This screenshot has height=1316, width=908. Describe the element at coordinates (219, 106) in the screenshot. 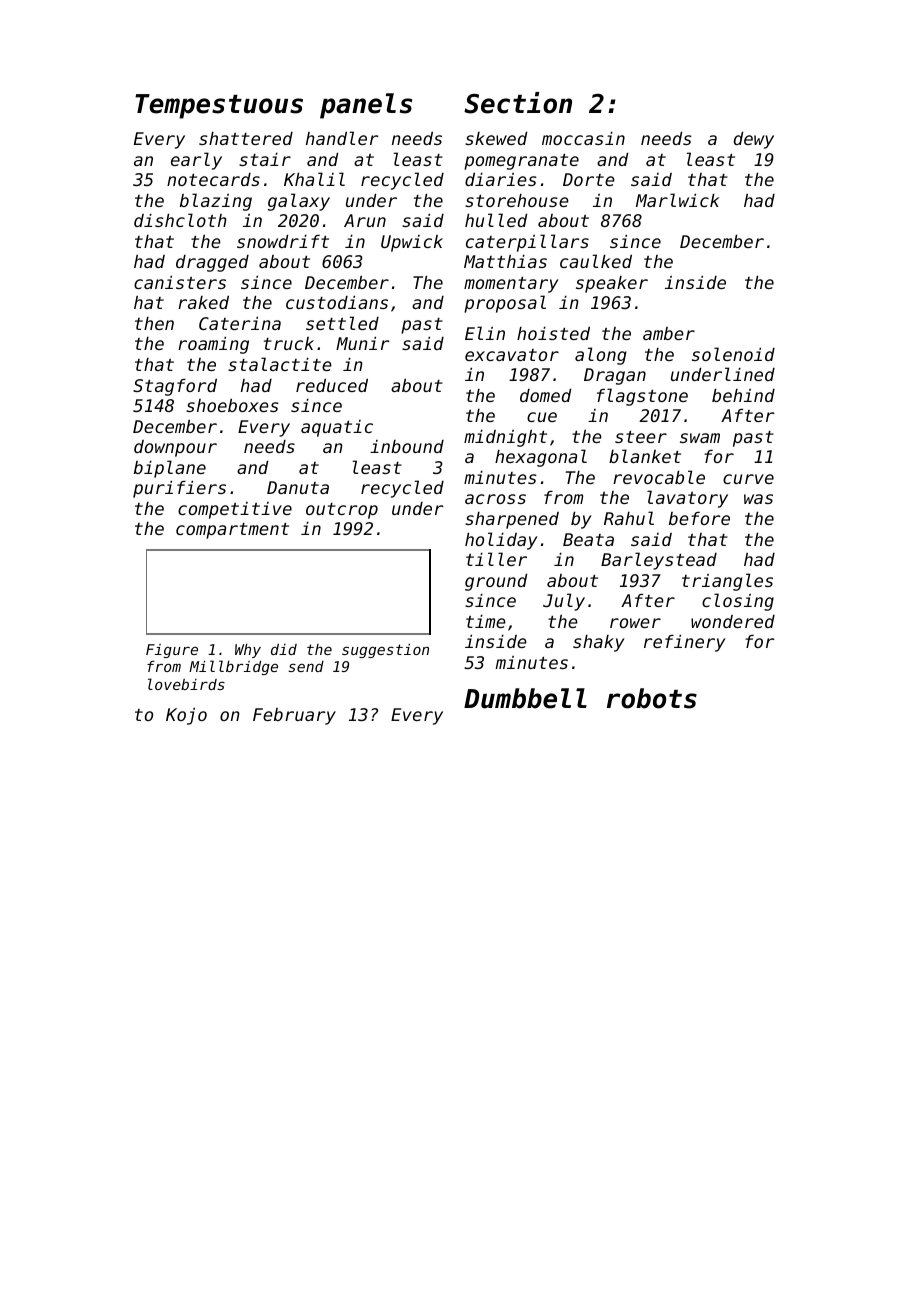

I see `Tempestuous` at that location.
